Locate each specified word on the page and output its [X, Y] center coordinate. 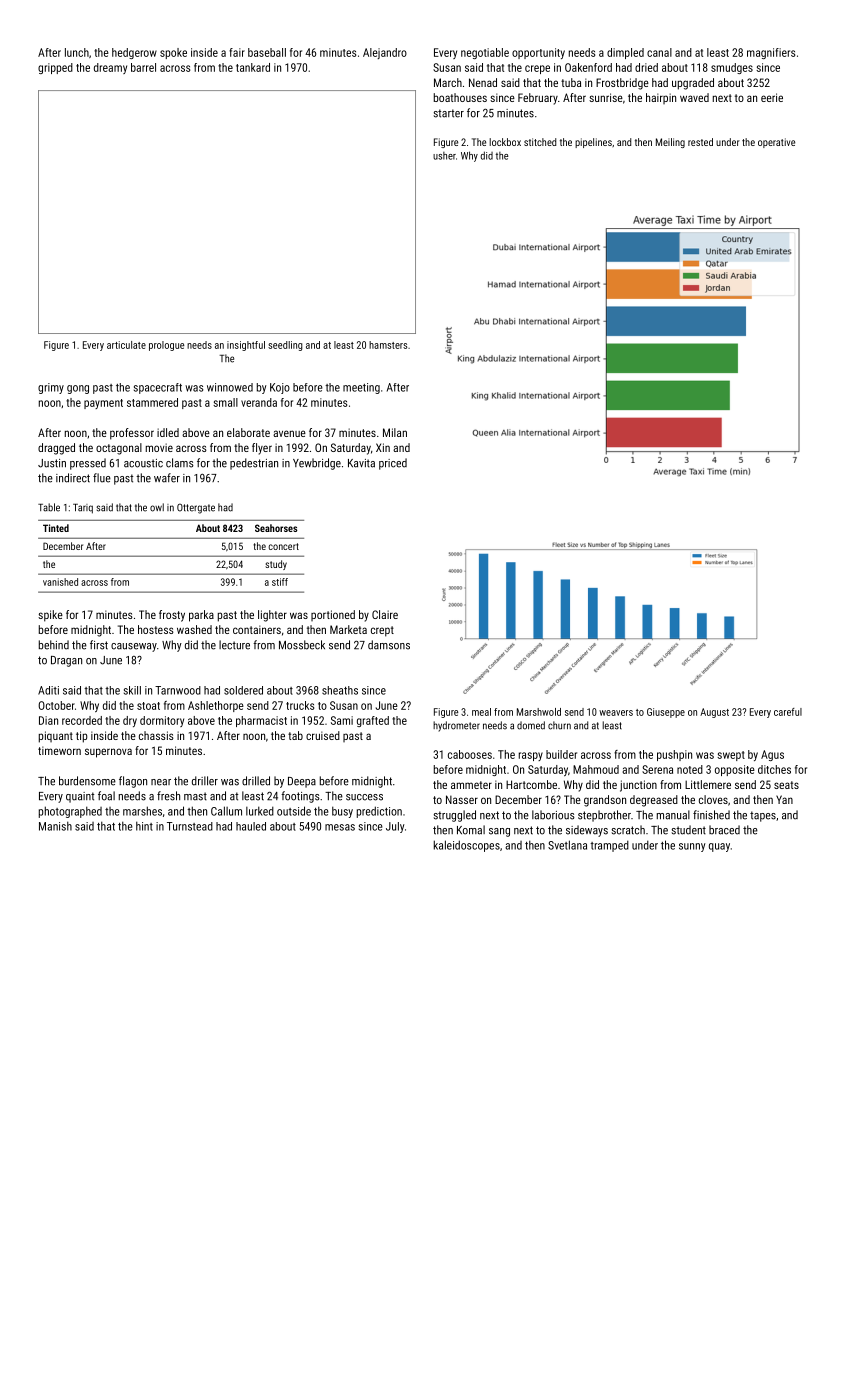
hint [144, 826]
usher [444, 156]
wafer [167, 478]
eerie [772, 97]
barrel [143, 67]
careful [788, 712]
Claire [385, 614]
